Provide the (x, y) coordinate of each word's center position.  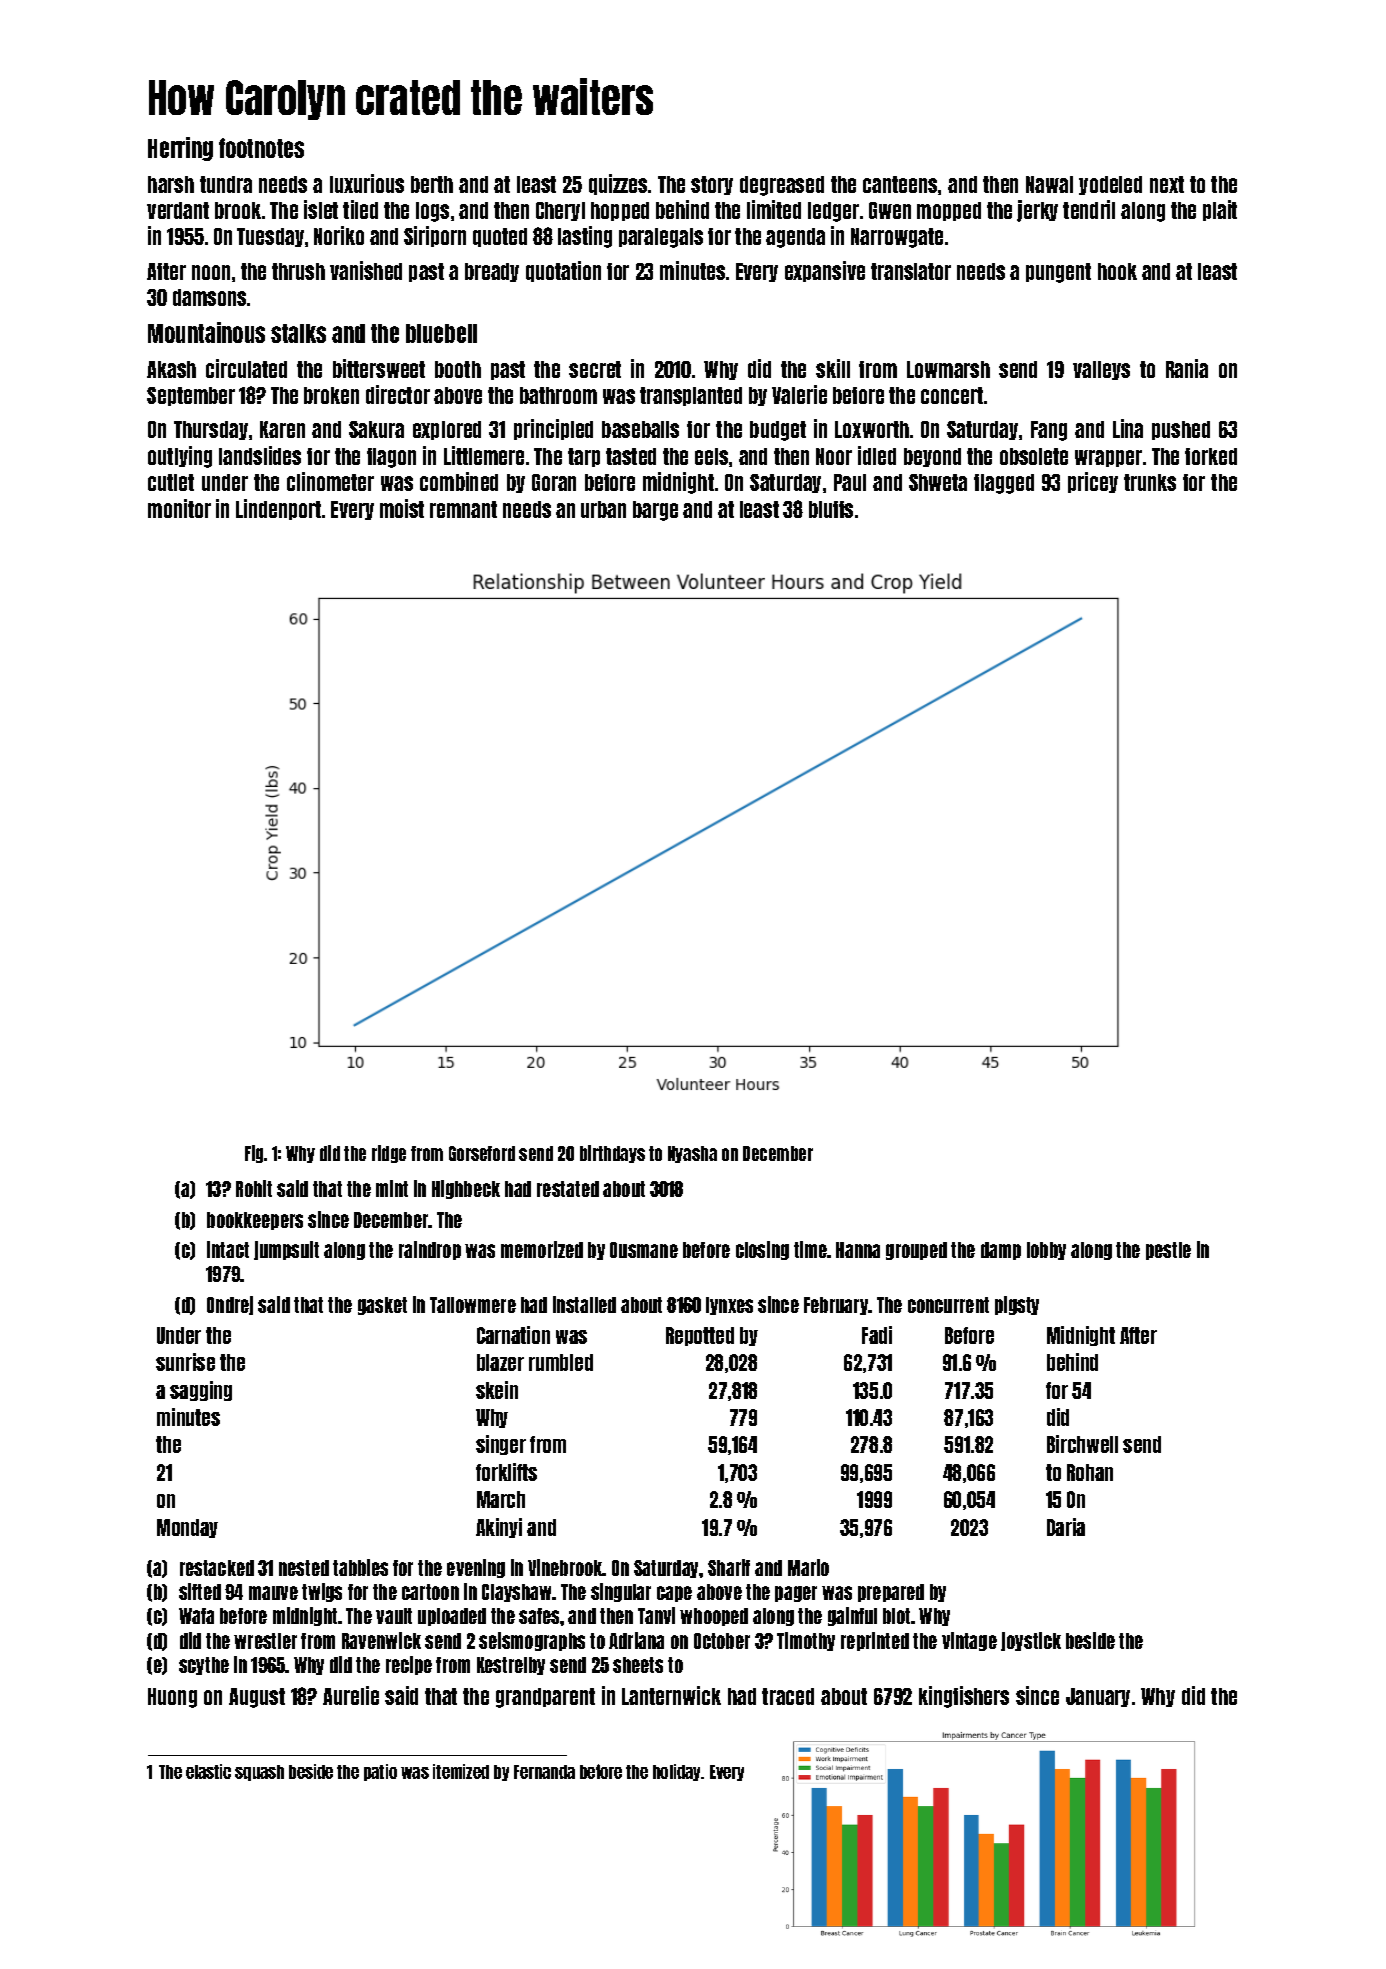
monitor (179, 508)
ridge (389, 1154)
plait (1220, 210)
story (712, 185)
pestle (1168, 1251)
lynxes (729, 1306)
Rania (1187, 368)
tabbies (360, 1567)
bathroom (558, 395)
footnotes (261, 148)
